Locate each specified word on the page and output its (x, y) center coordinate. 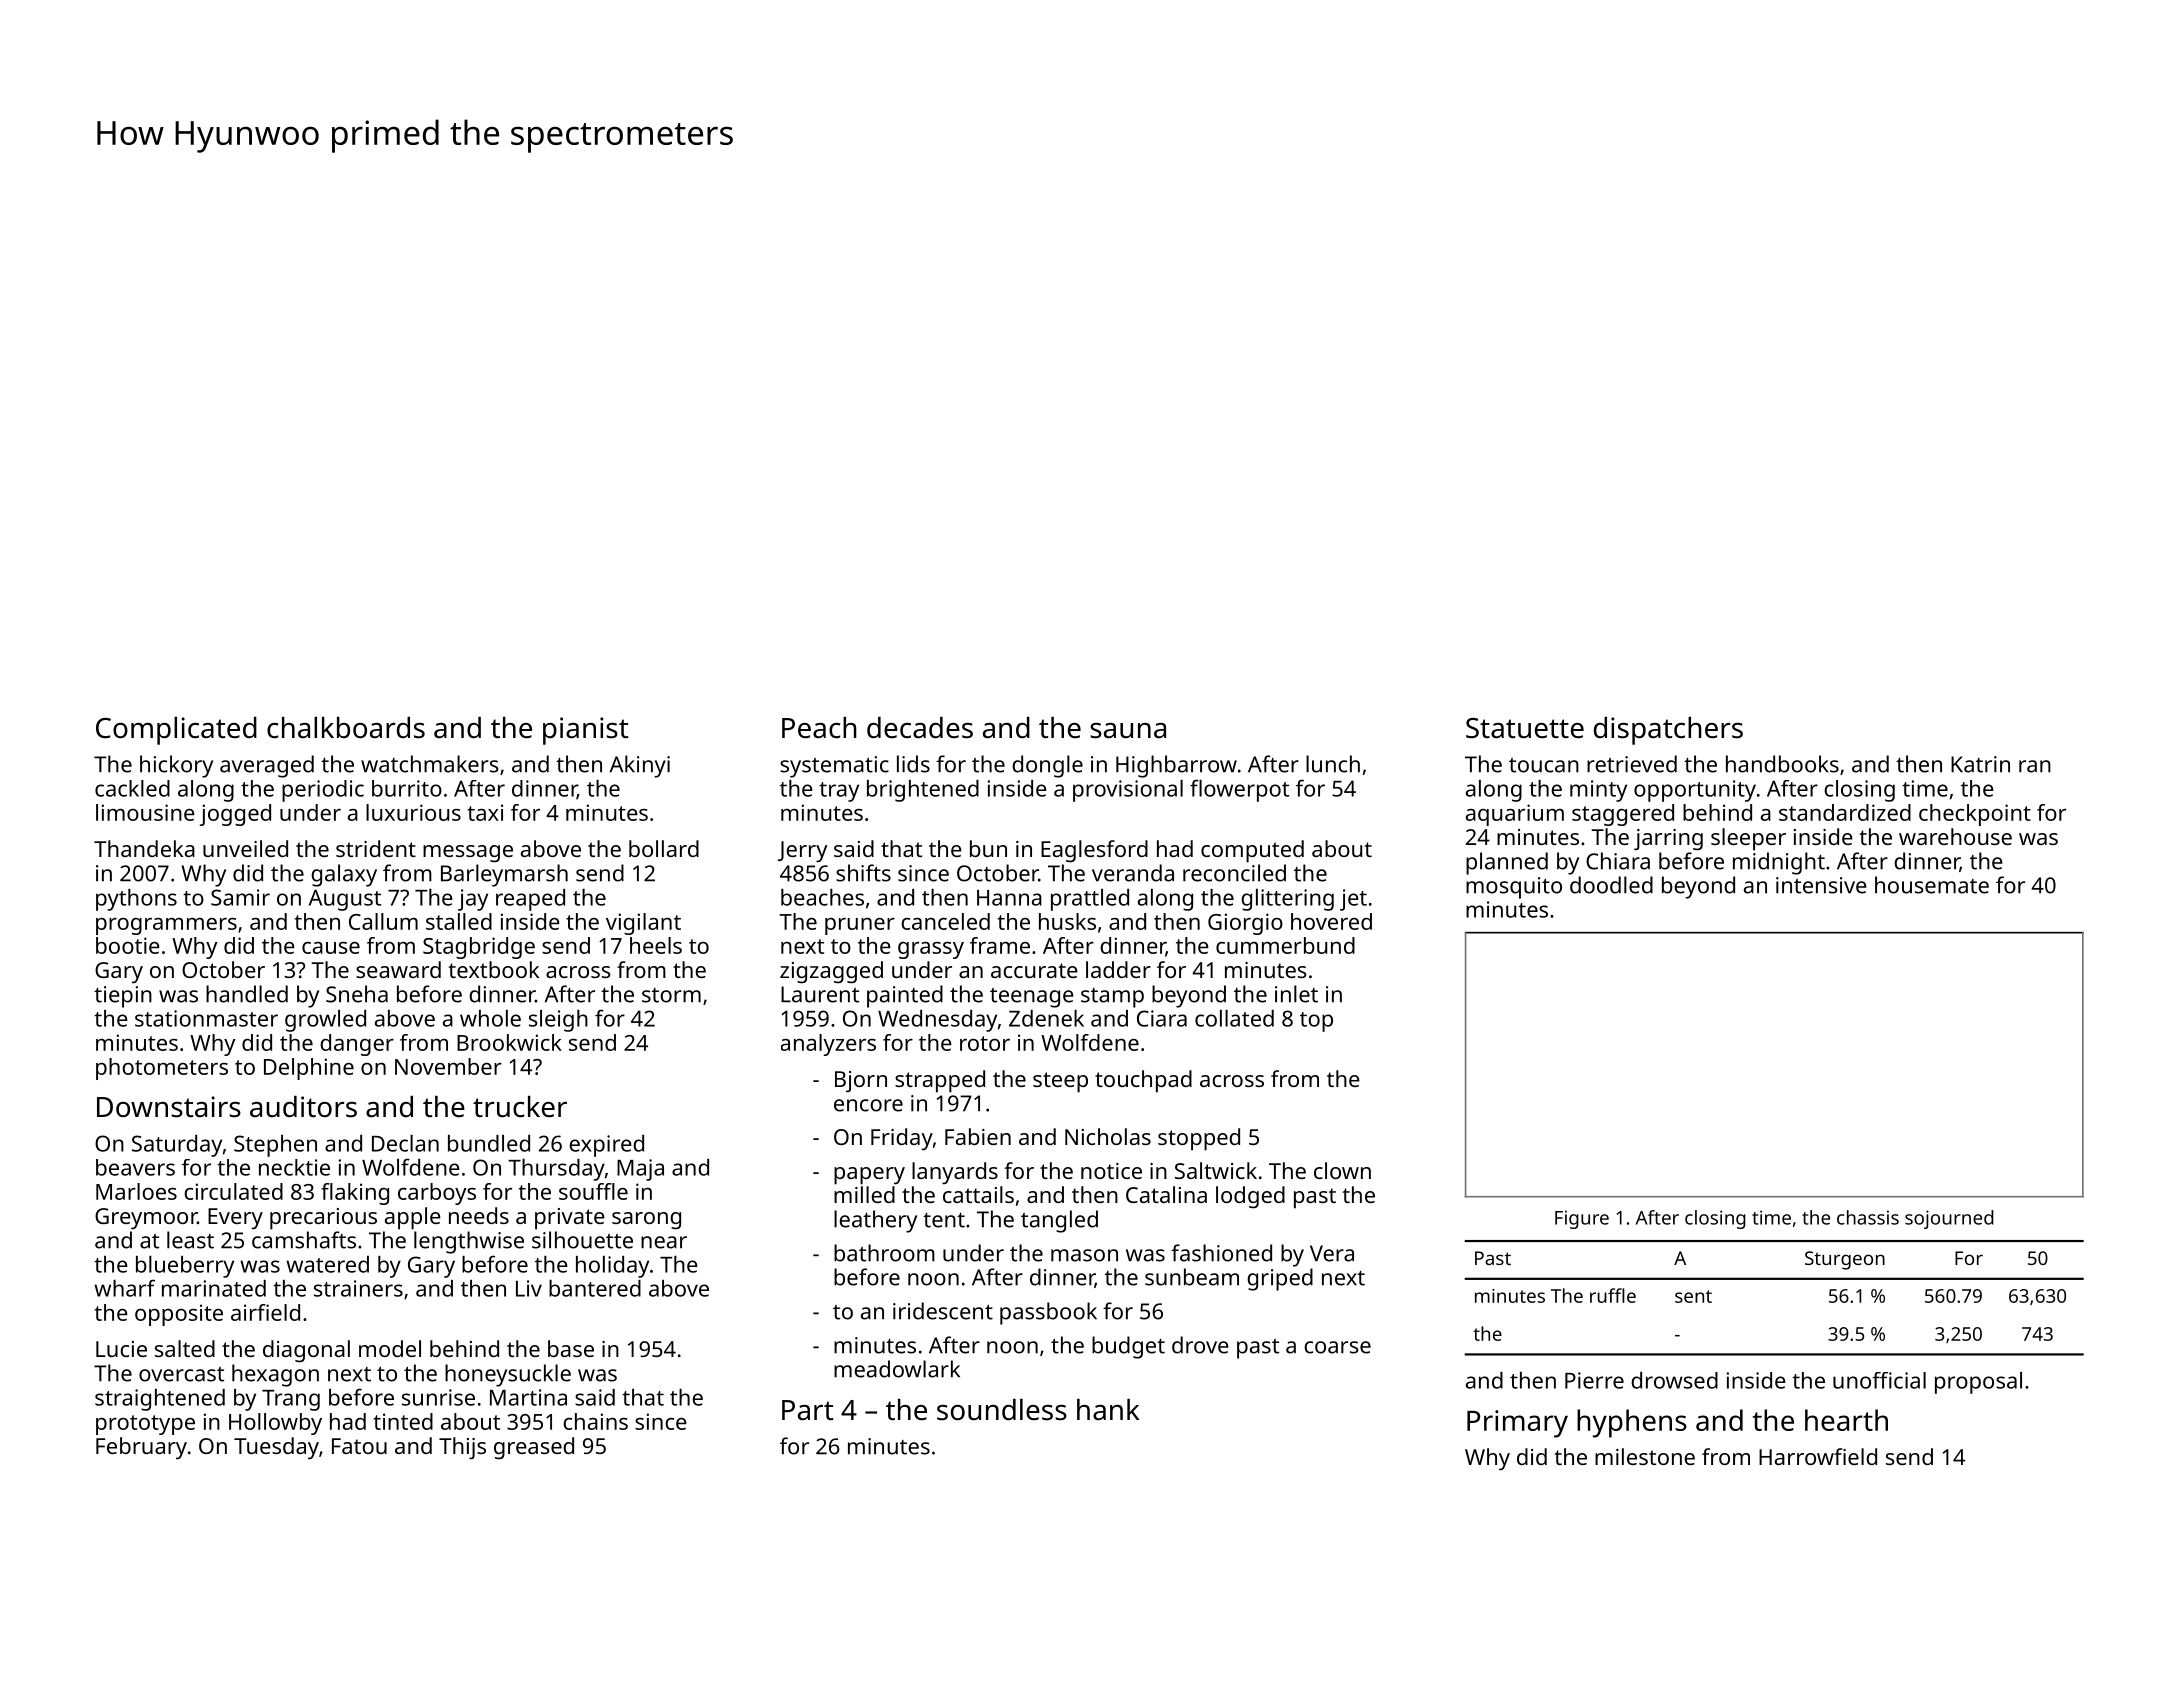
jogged (235, 815)
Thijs (462, 1448)
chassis (1868, 1217)
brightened (923, 791)
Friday (902, 1139)
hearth (1846, 1420)
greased (534, 1448)
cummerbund (1285, 945)
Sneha (357, 994)
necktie (294, 1167)
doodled (1611, 885)
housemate (1932, 885)
